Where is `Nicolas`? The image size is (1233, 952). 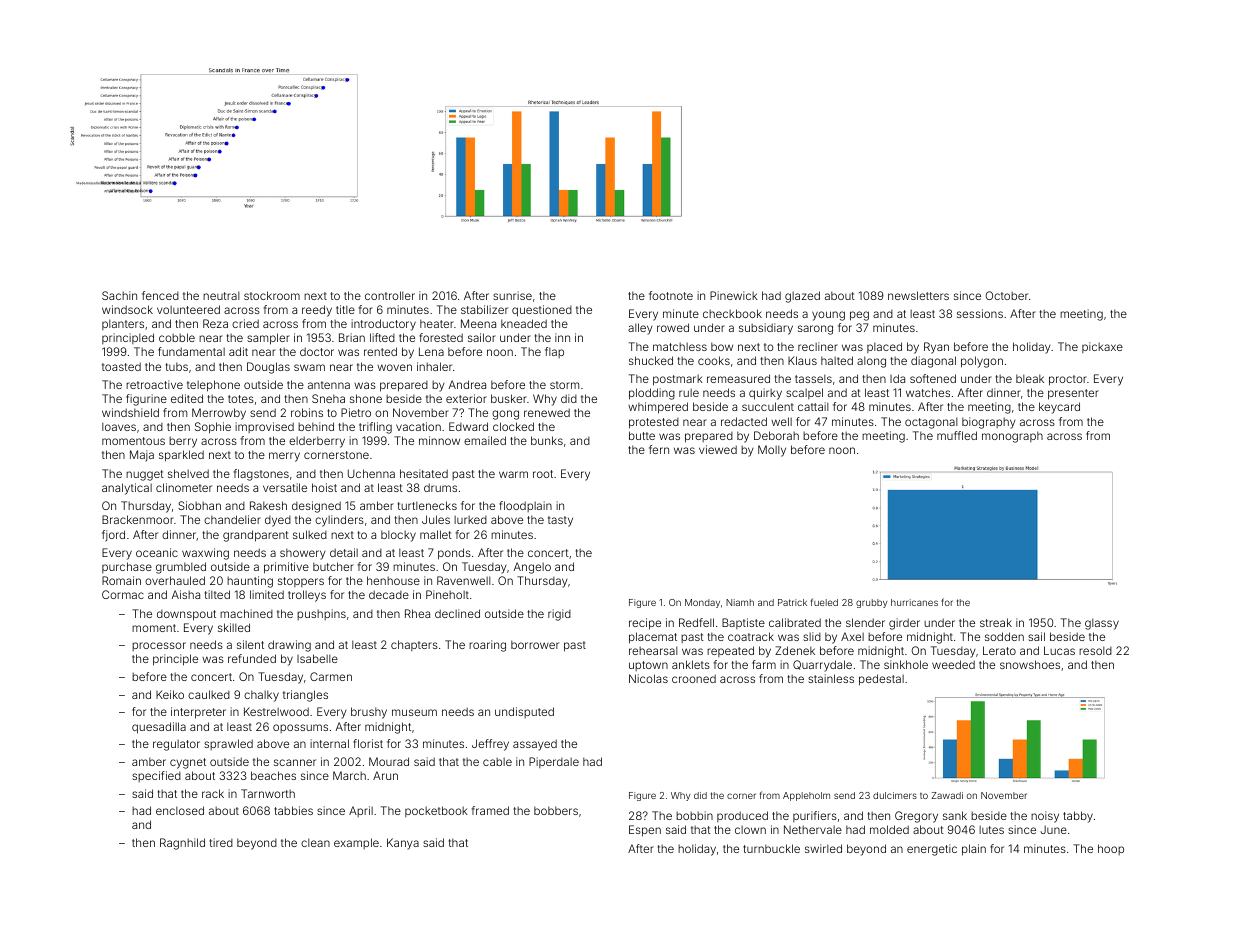
Nicolas is located at coordinates (648, 678).
